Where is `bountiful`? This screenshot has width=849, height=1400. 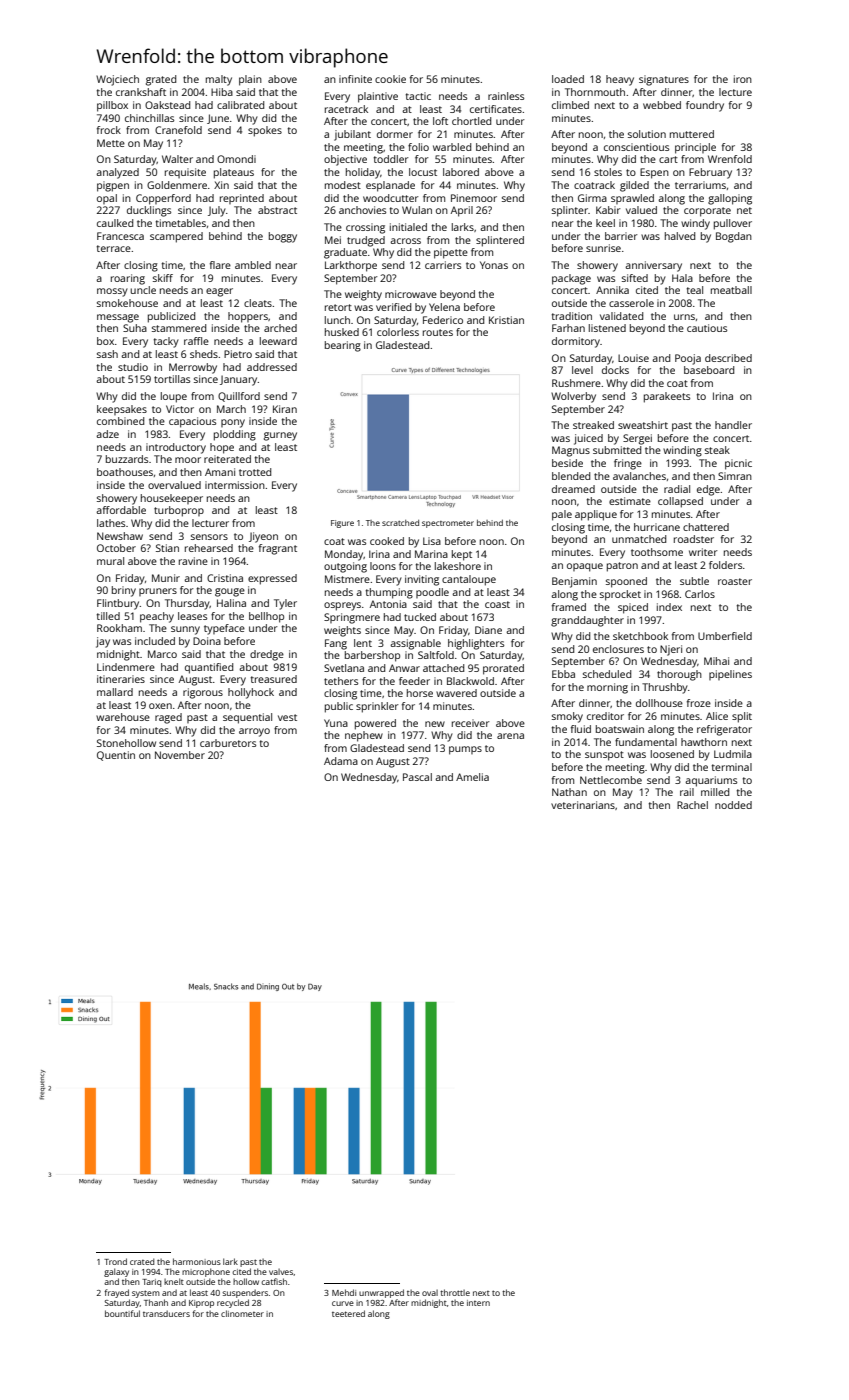
bountiful is located at coordinates (122, 1313).
